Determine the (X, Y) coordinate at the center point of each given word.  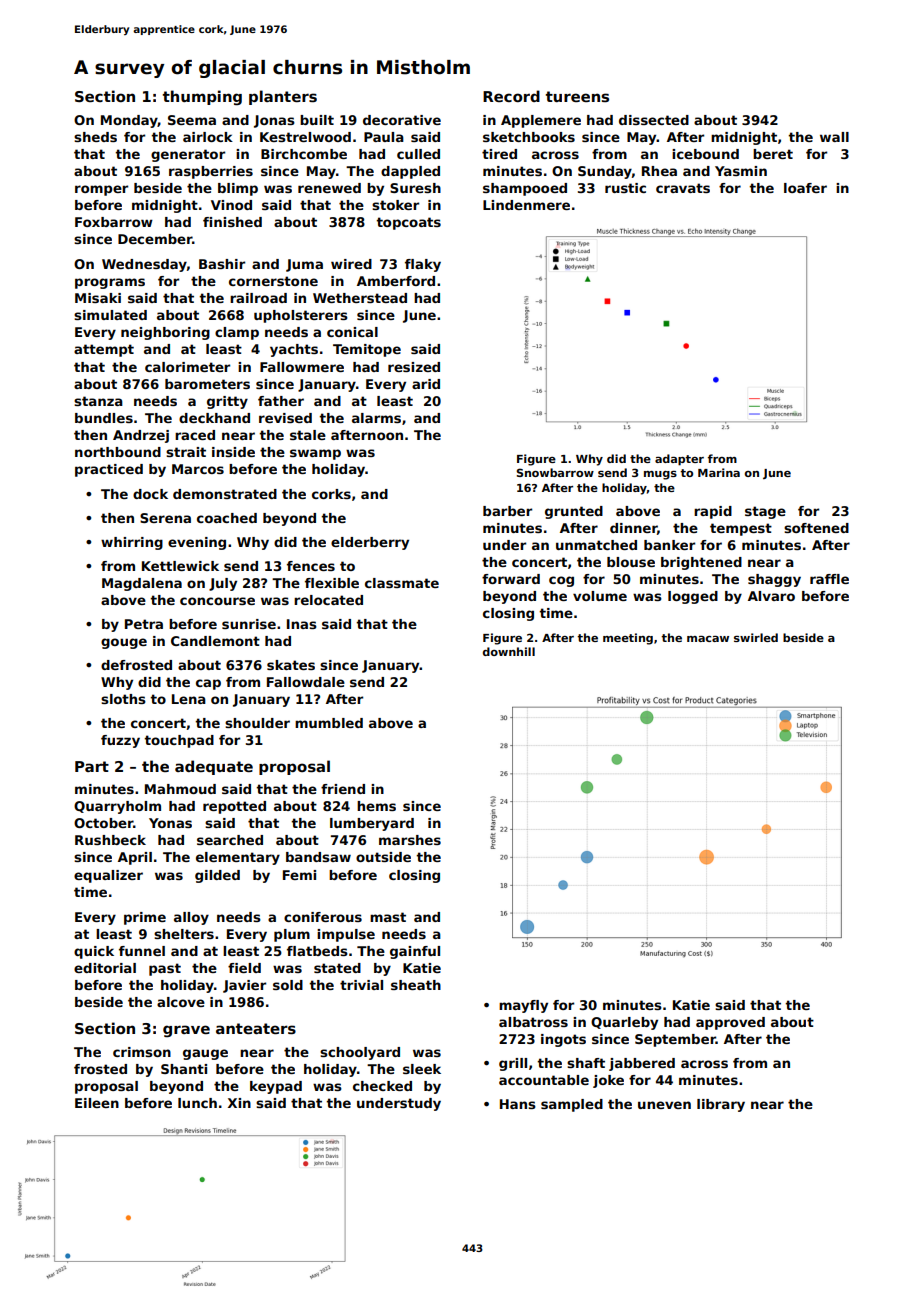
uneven (664, 1105)
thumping (202, 98)
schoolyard (360, 1053)
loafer (805, 188)
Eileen (97, 1103)
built (317, 120)
